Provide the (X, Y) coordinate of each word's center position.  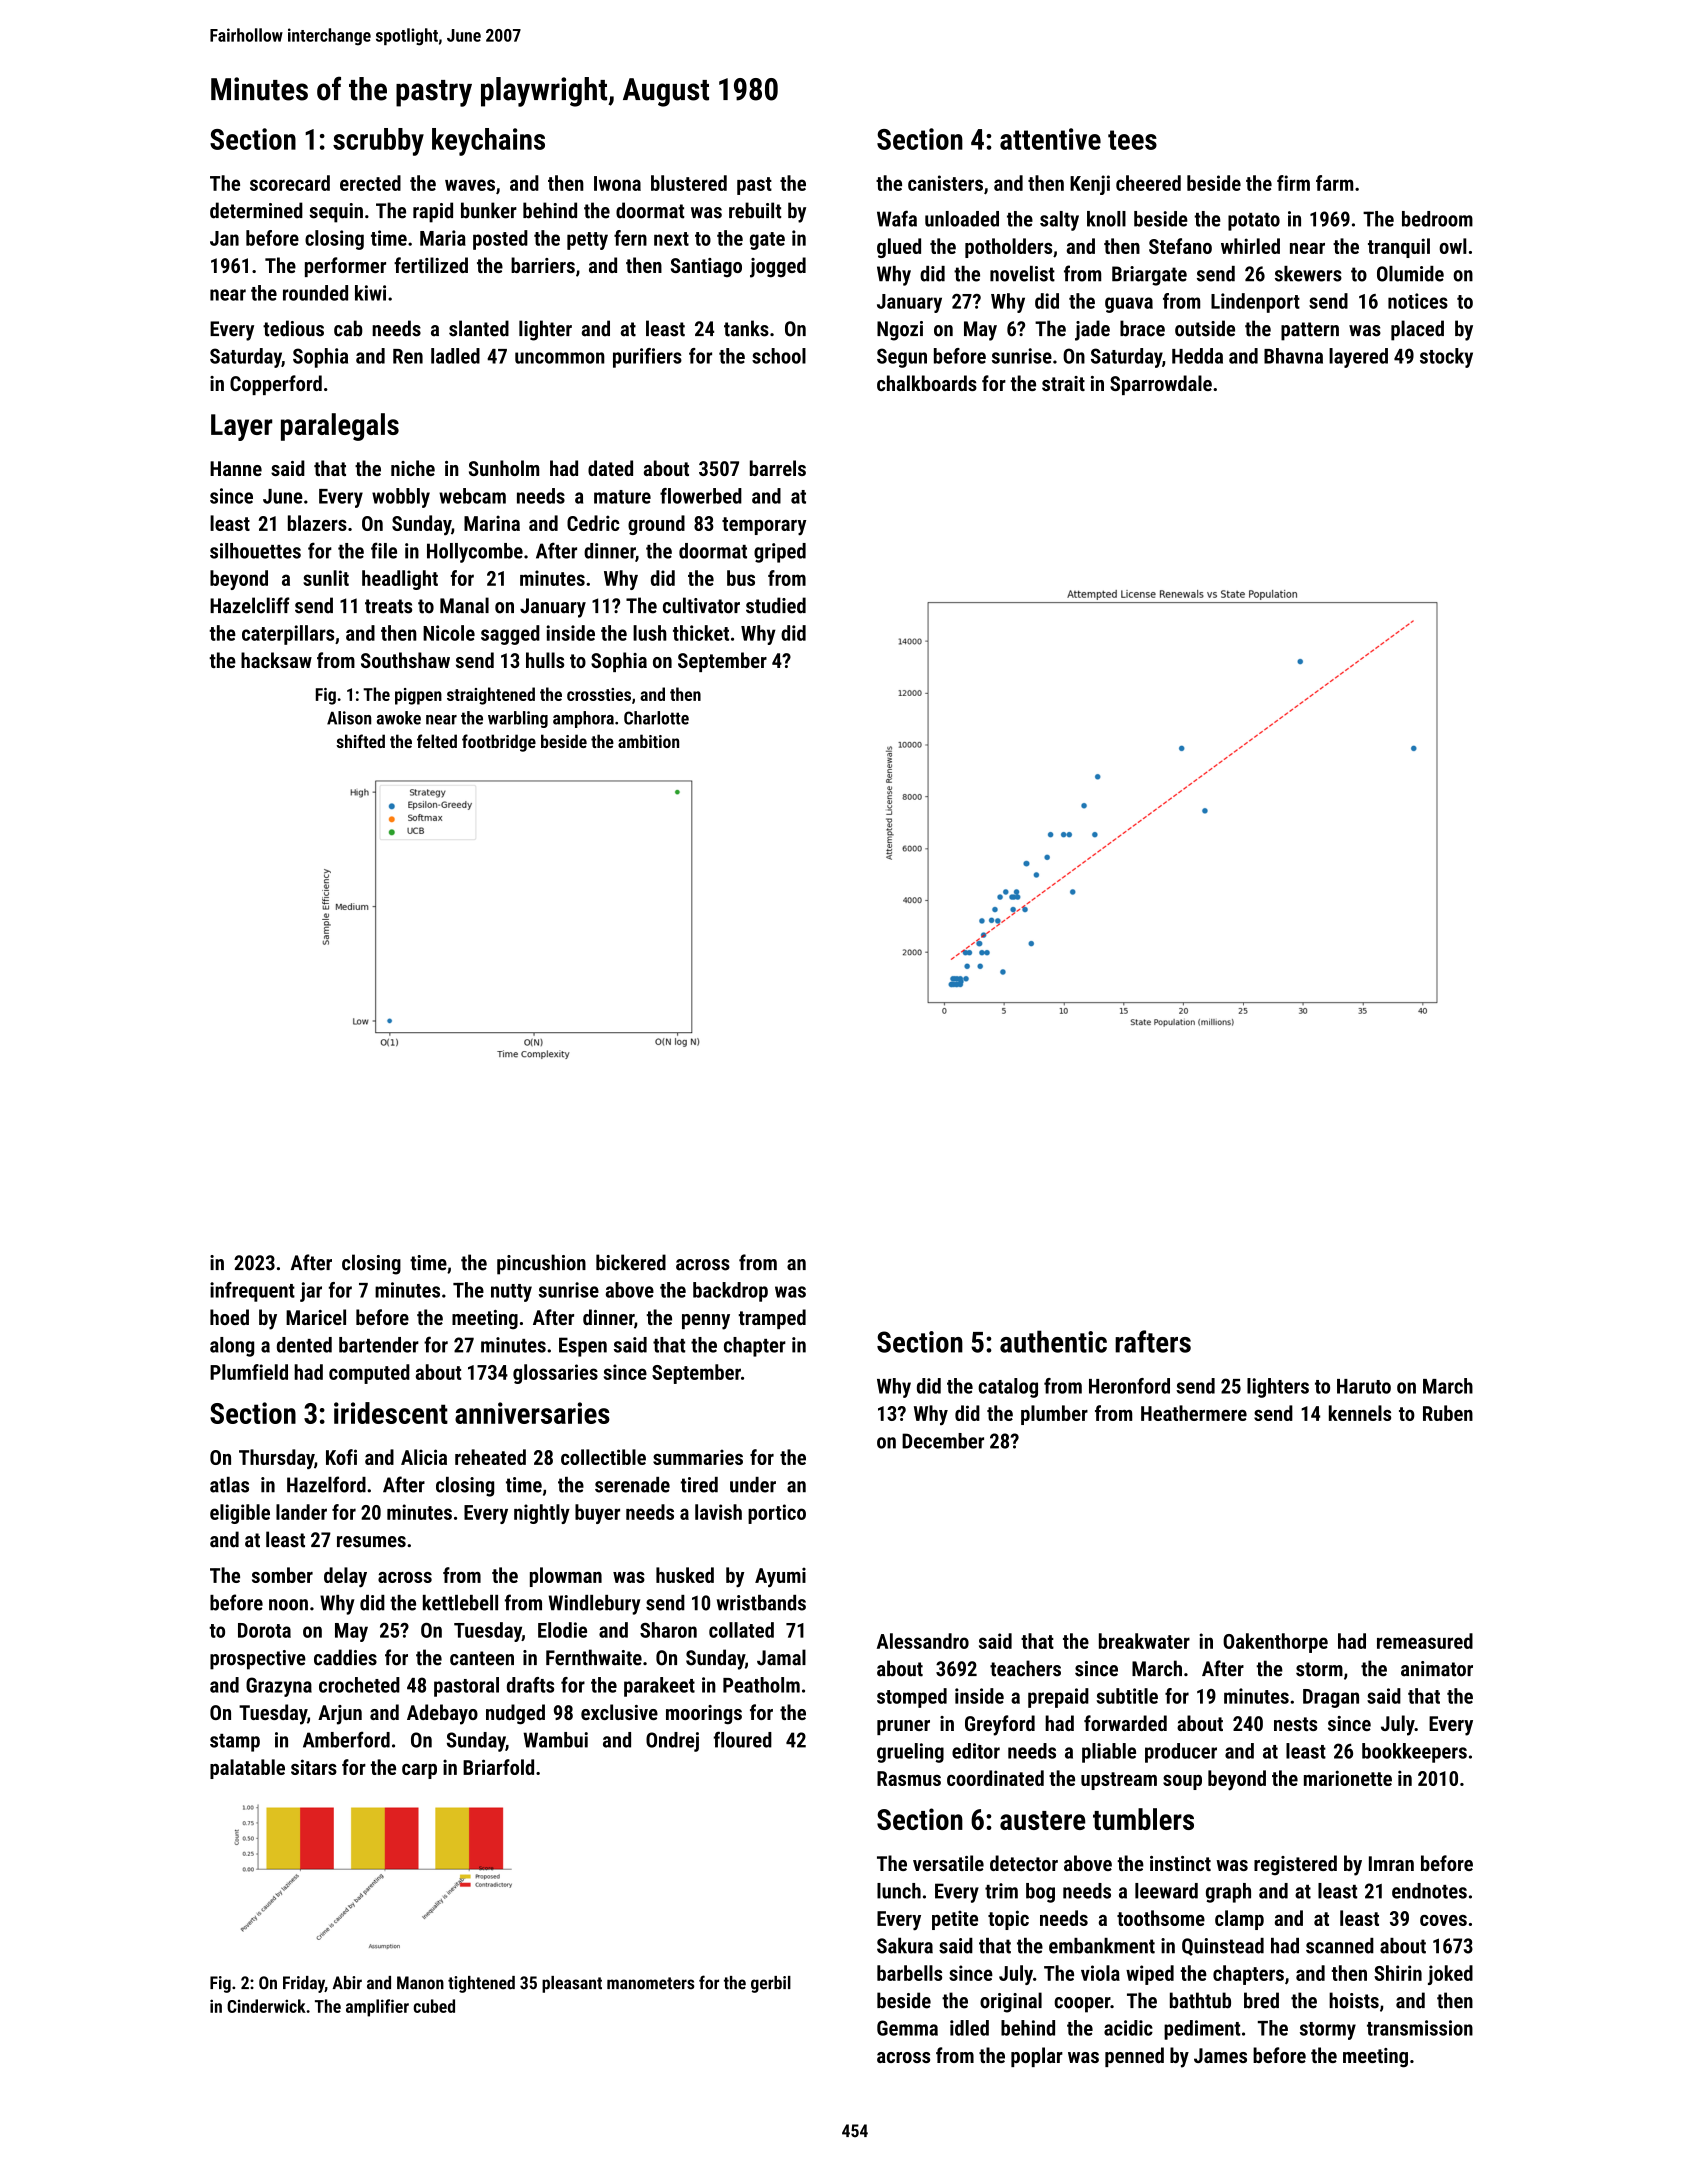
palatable (247, 1769)
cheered (1148, 183)
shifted (360, 741)
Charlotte (656, 718)
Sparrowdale (1161, 385)
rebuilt (755, 210)
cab (348, 328)
